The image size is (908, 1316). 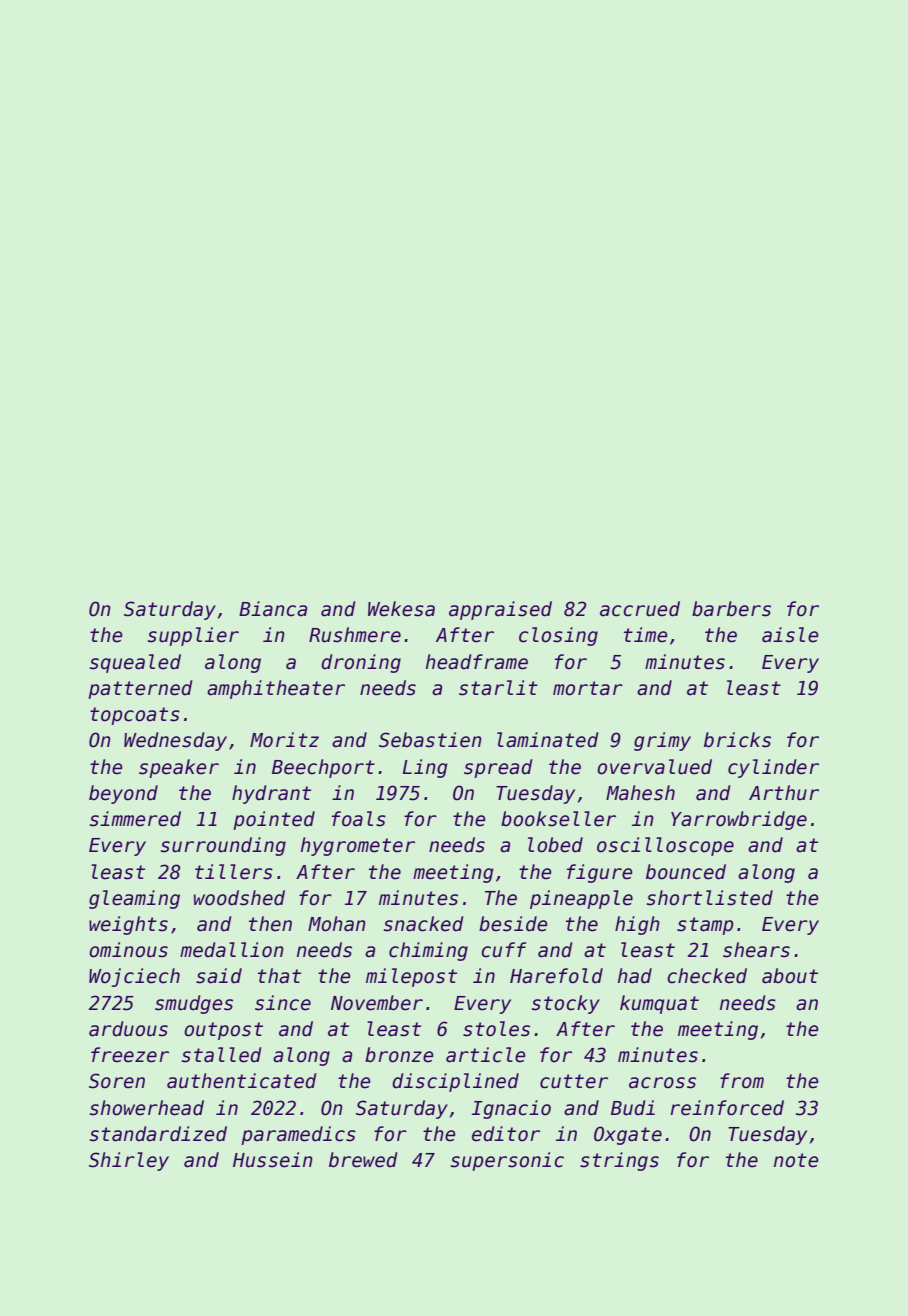 I want to click on shortlisted, so click(x=710, y=898).
